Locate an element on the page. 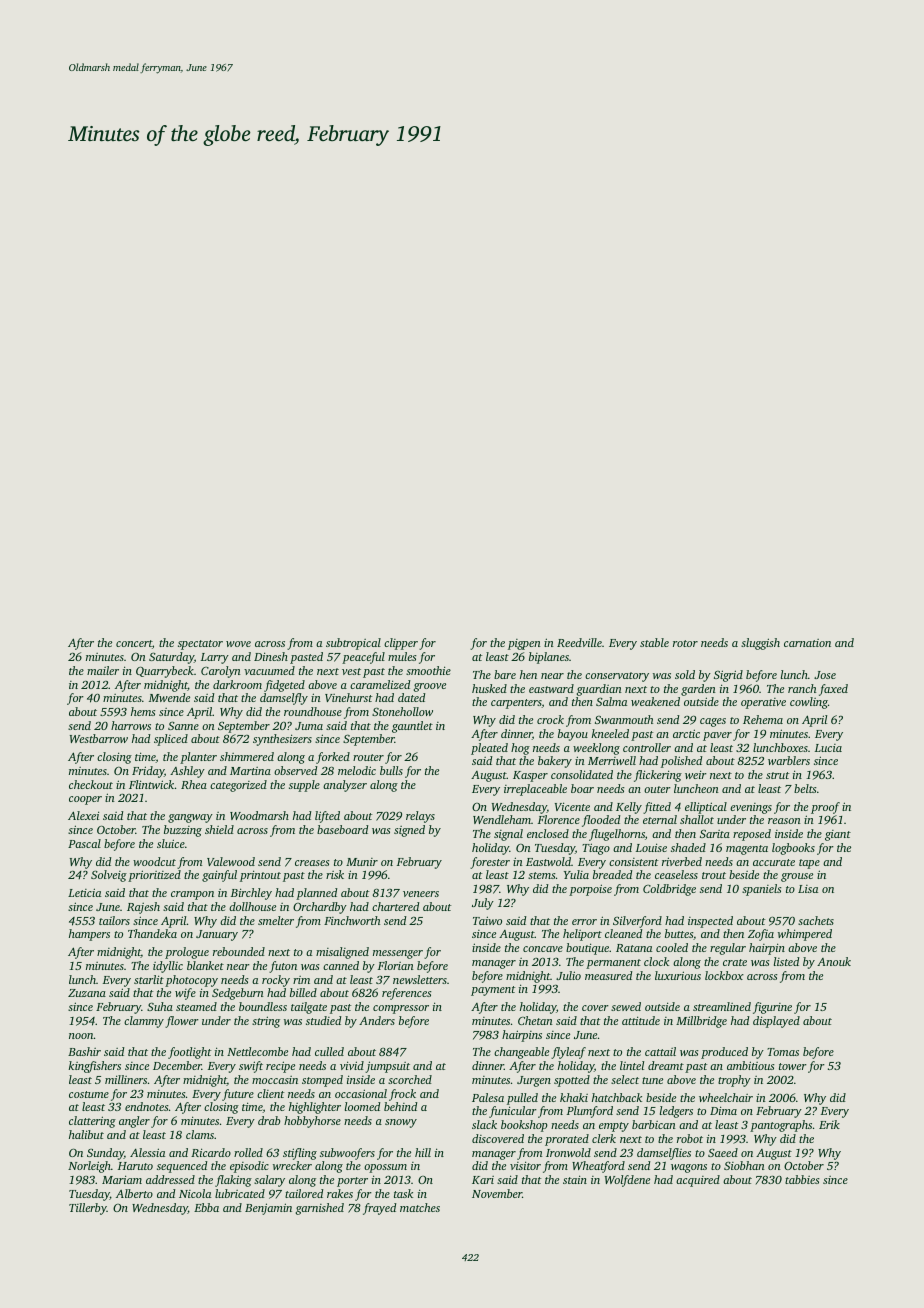 This image has height=1308, width=924. Leticia is located at coordinates (84, 892).
